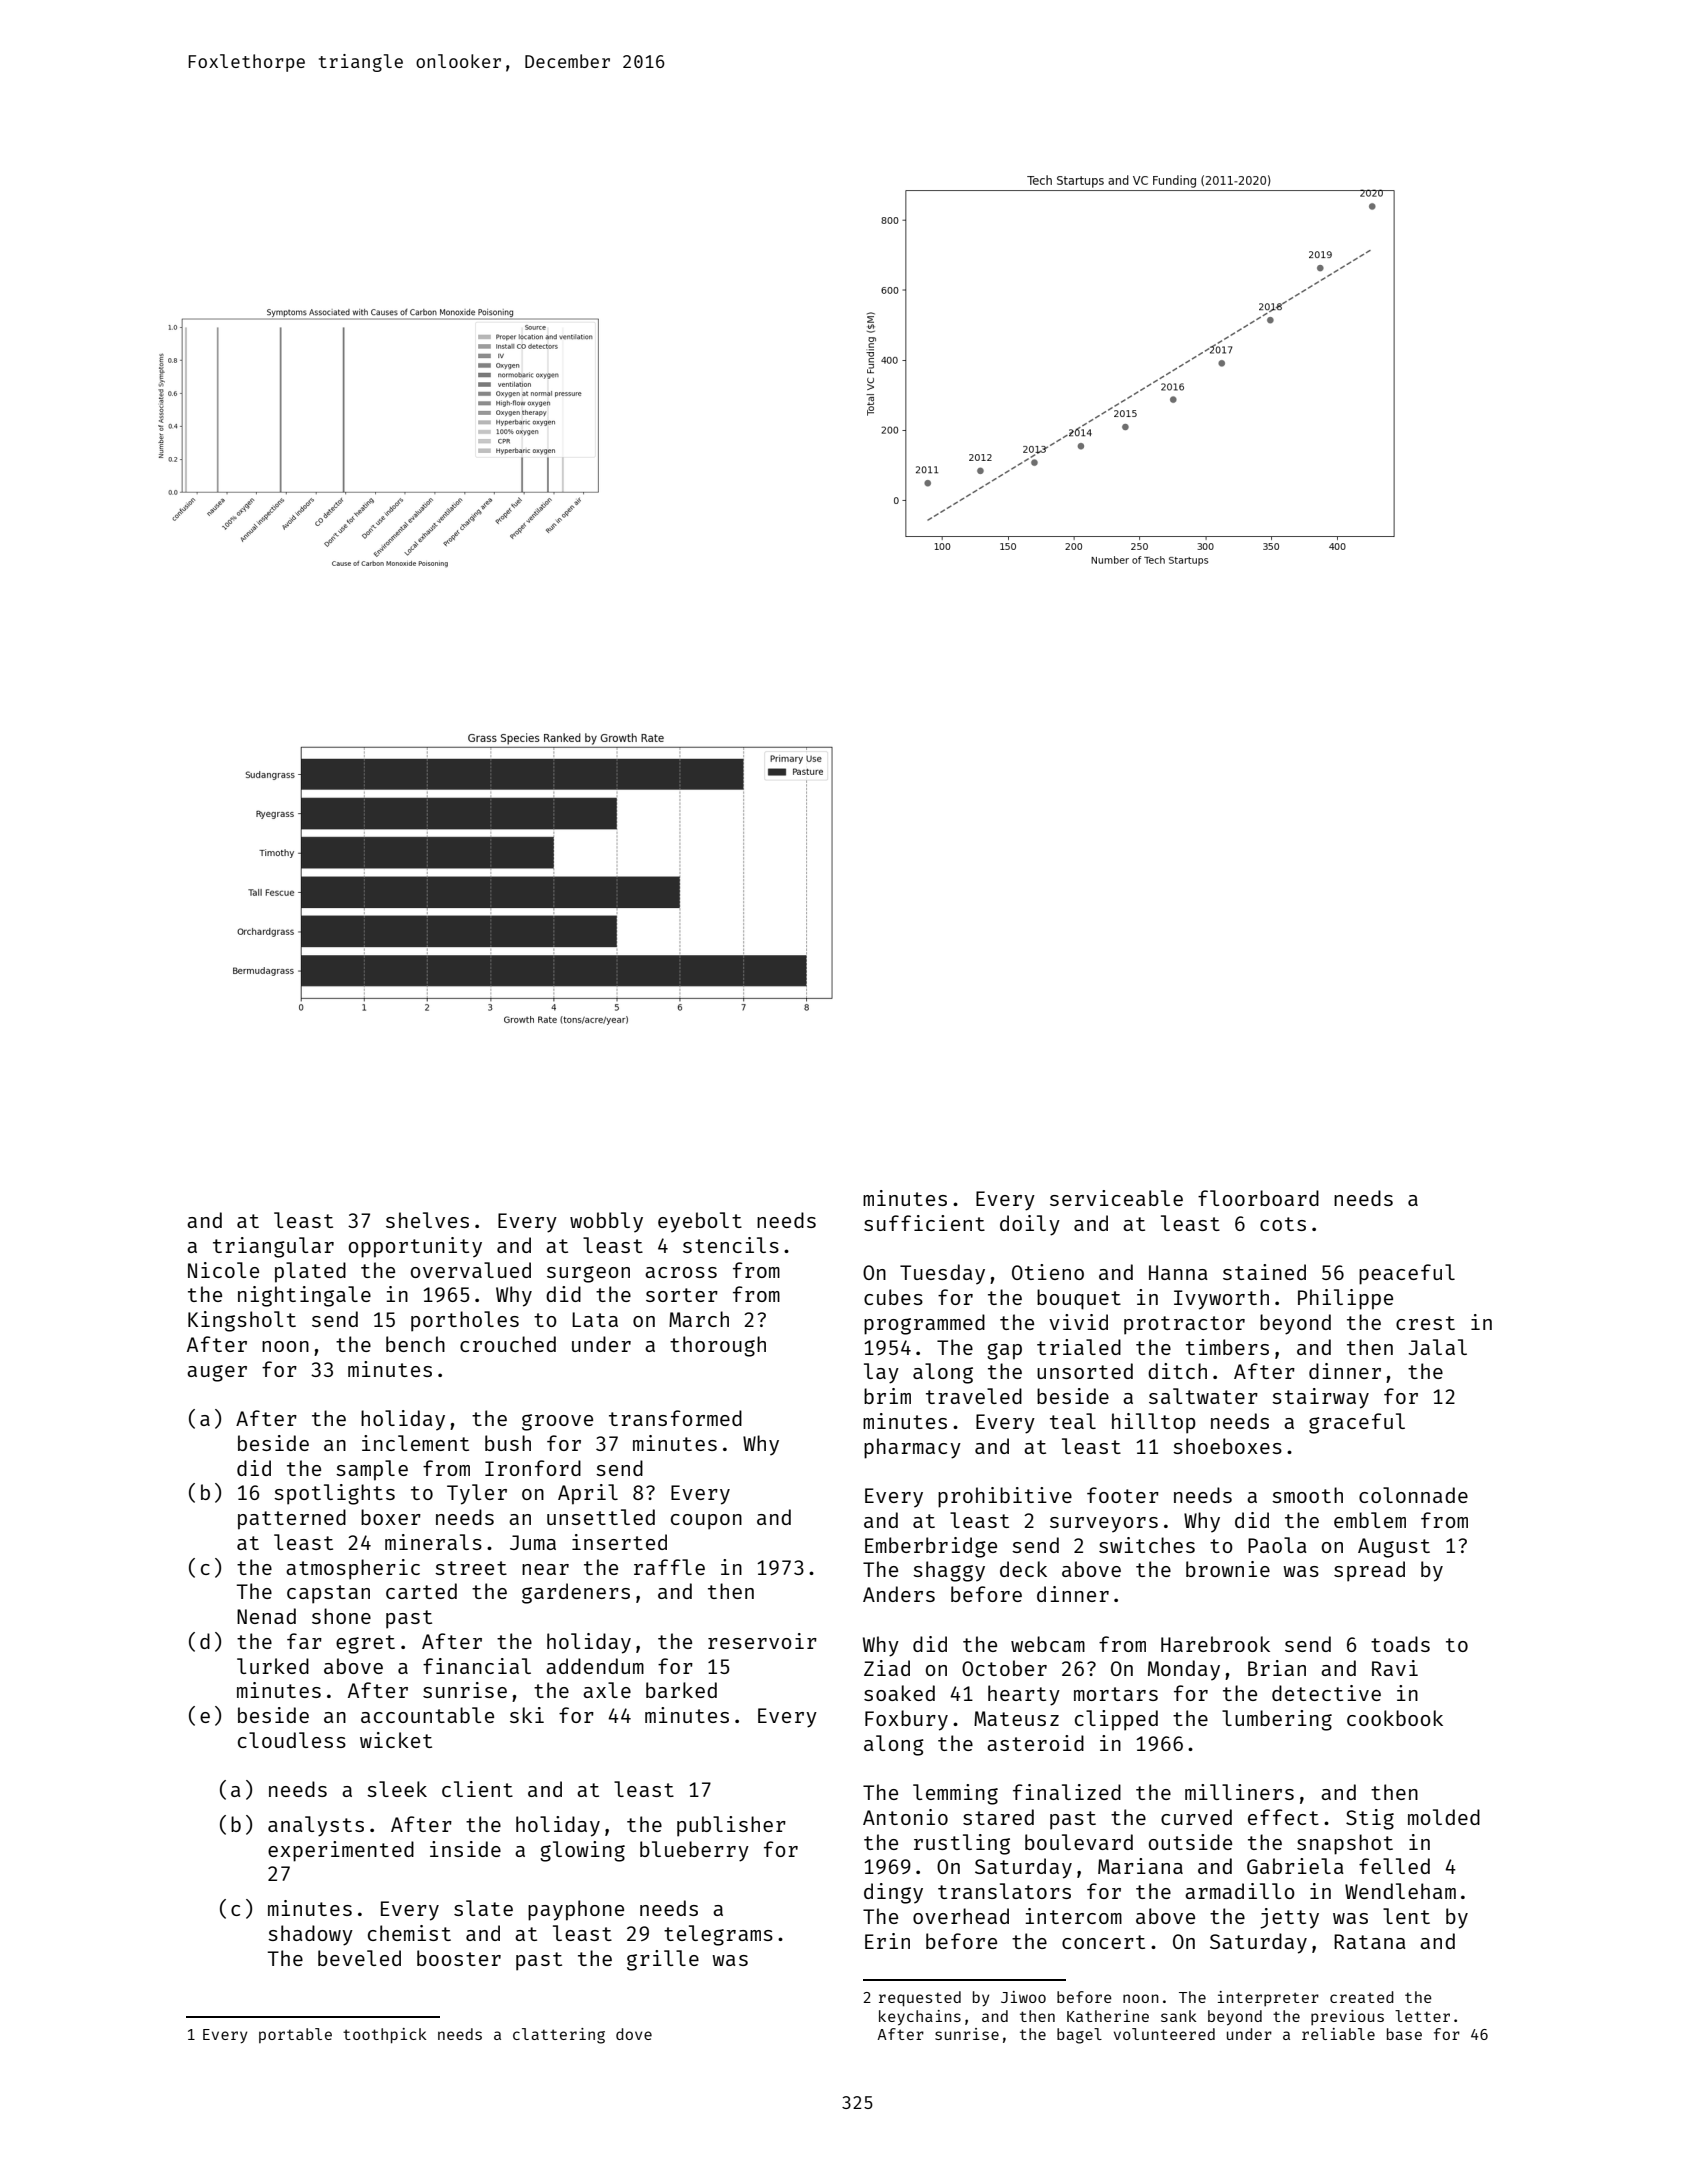 This screenshot has width=1683, height=2178. What do you see at coordinates (295, 2035) in the screenshot?
I see `portable` at bounding box center [295, 2035].
